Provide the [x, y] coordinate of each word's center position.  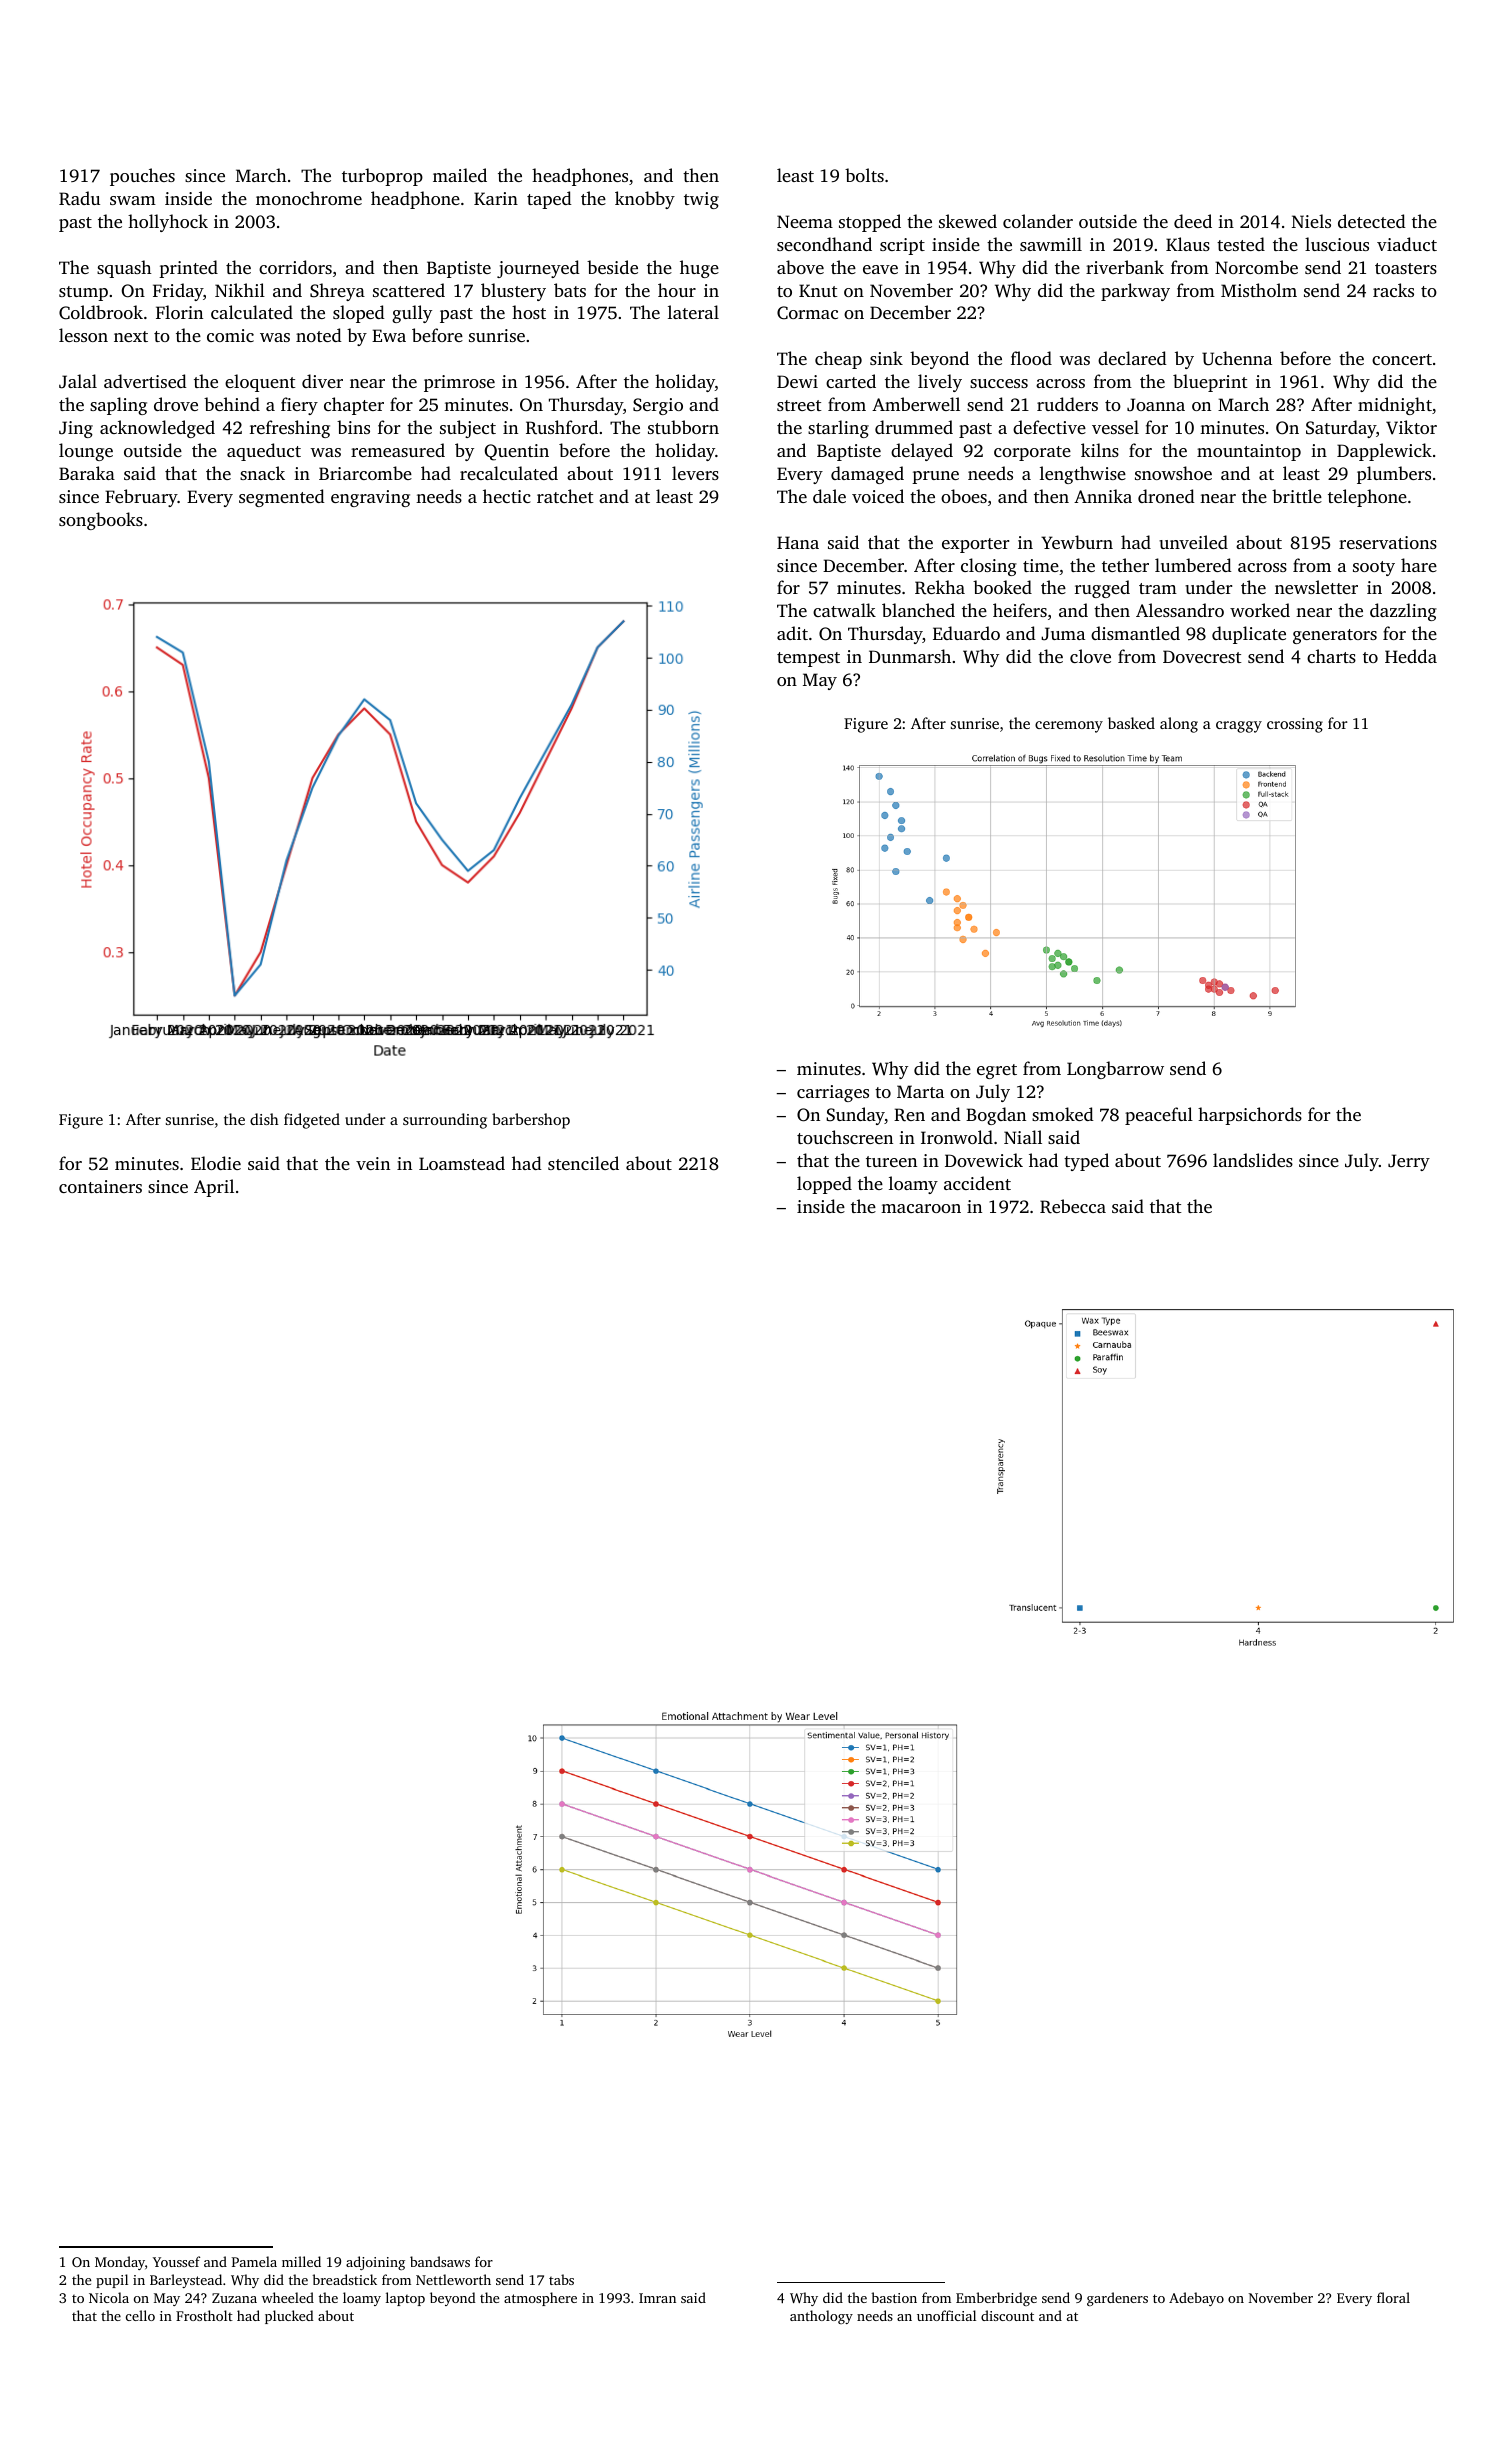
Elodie [216, 1163]
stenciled [583, 1163]
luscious [1337, 244]
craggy [1239, 727]
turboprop [382, 177]
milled [301, 2261]
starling [838, 429]
